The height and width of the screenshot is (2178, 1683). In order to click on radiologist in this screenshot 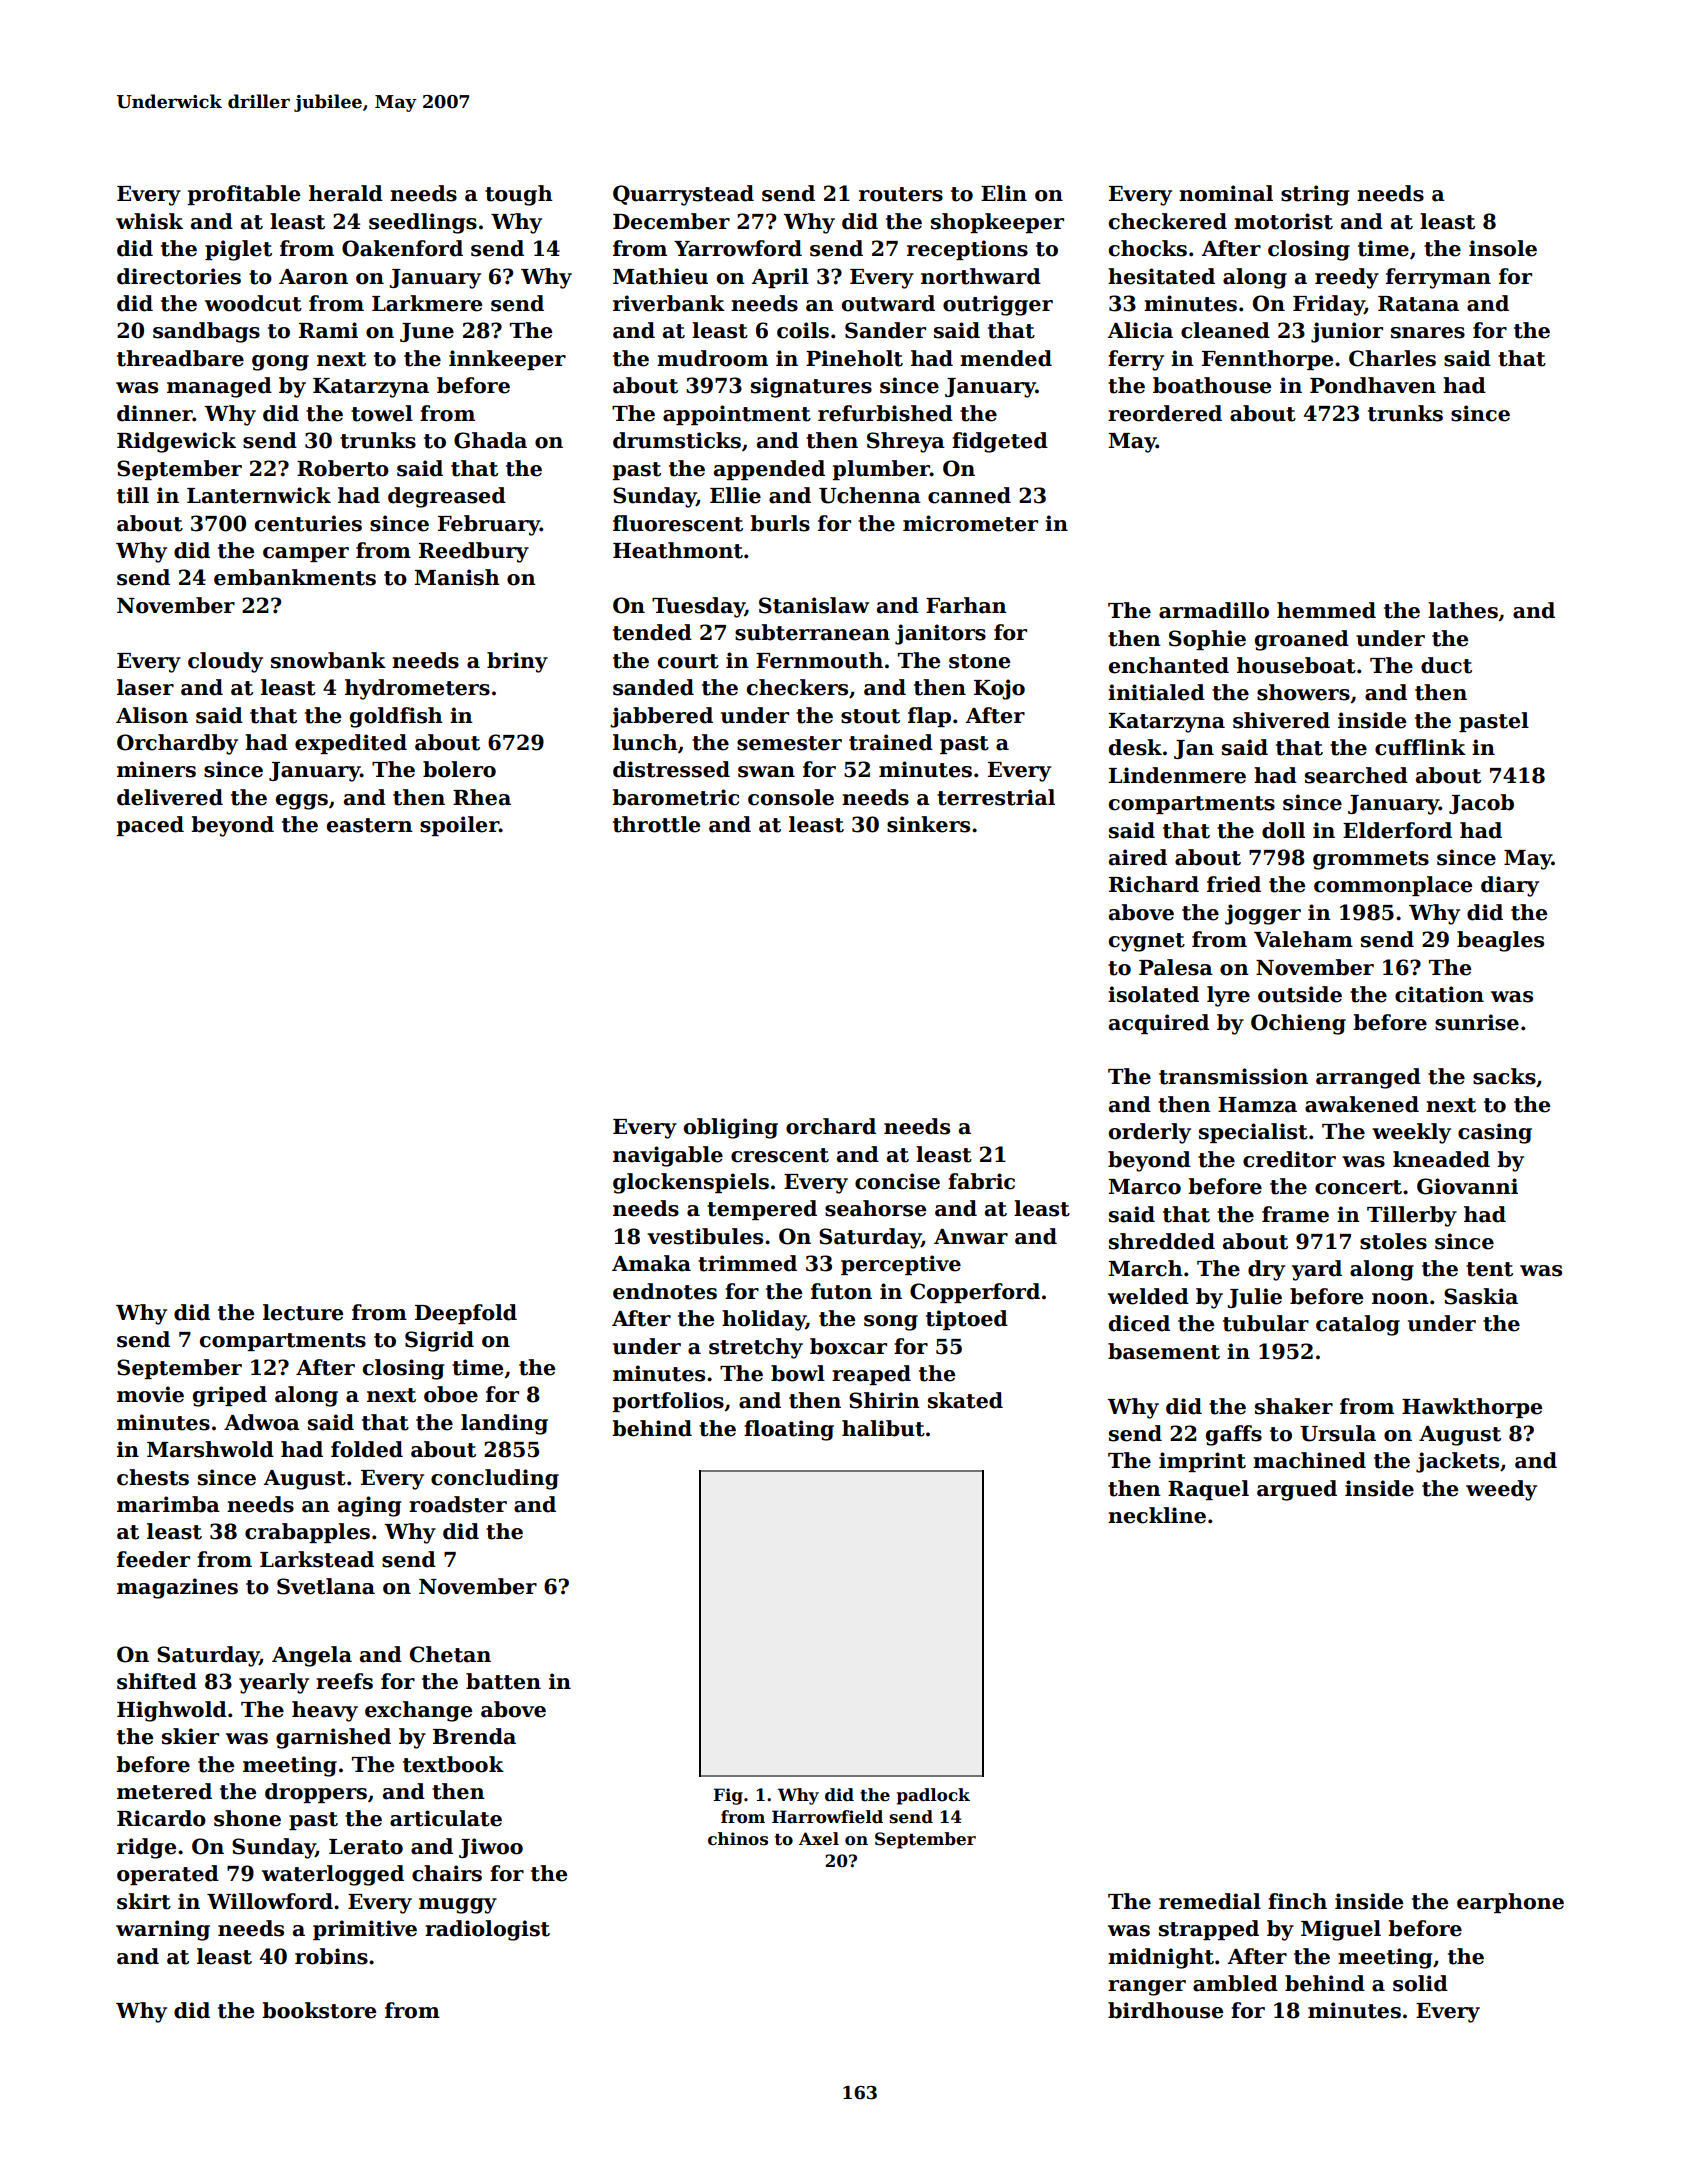, I will do `click(487, 1930)`.
